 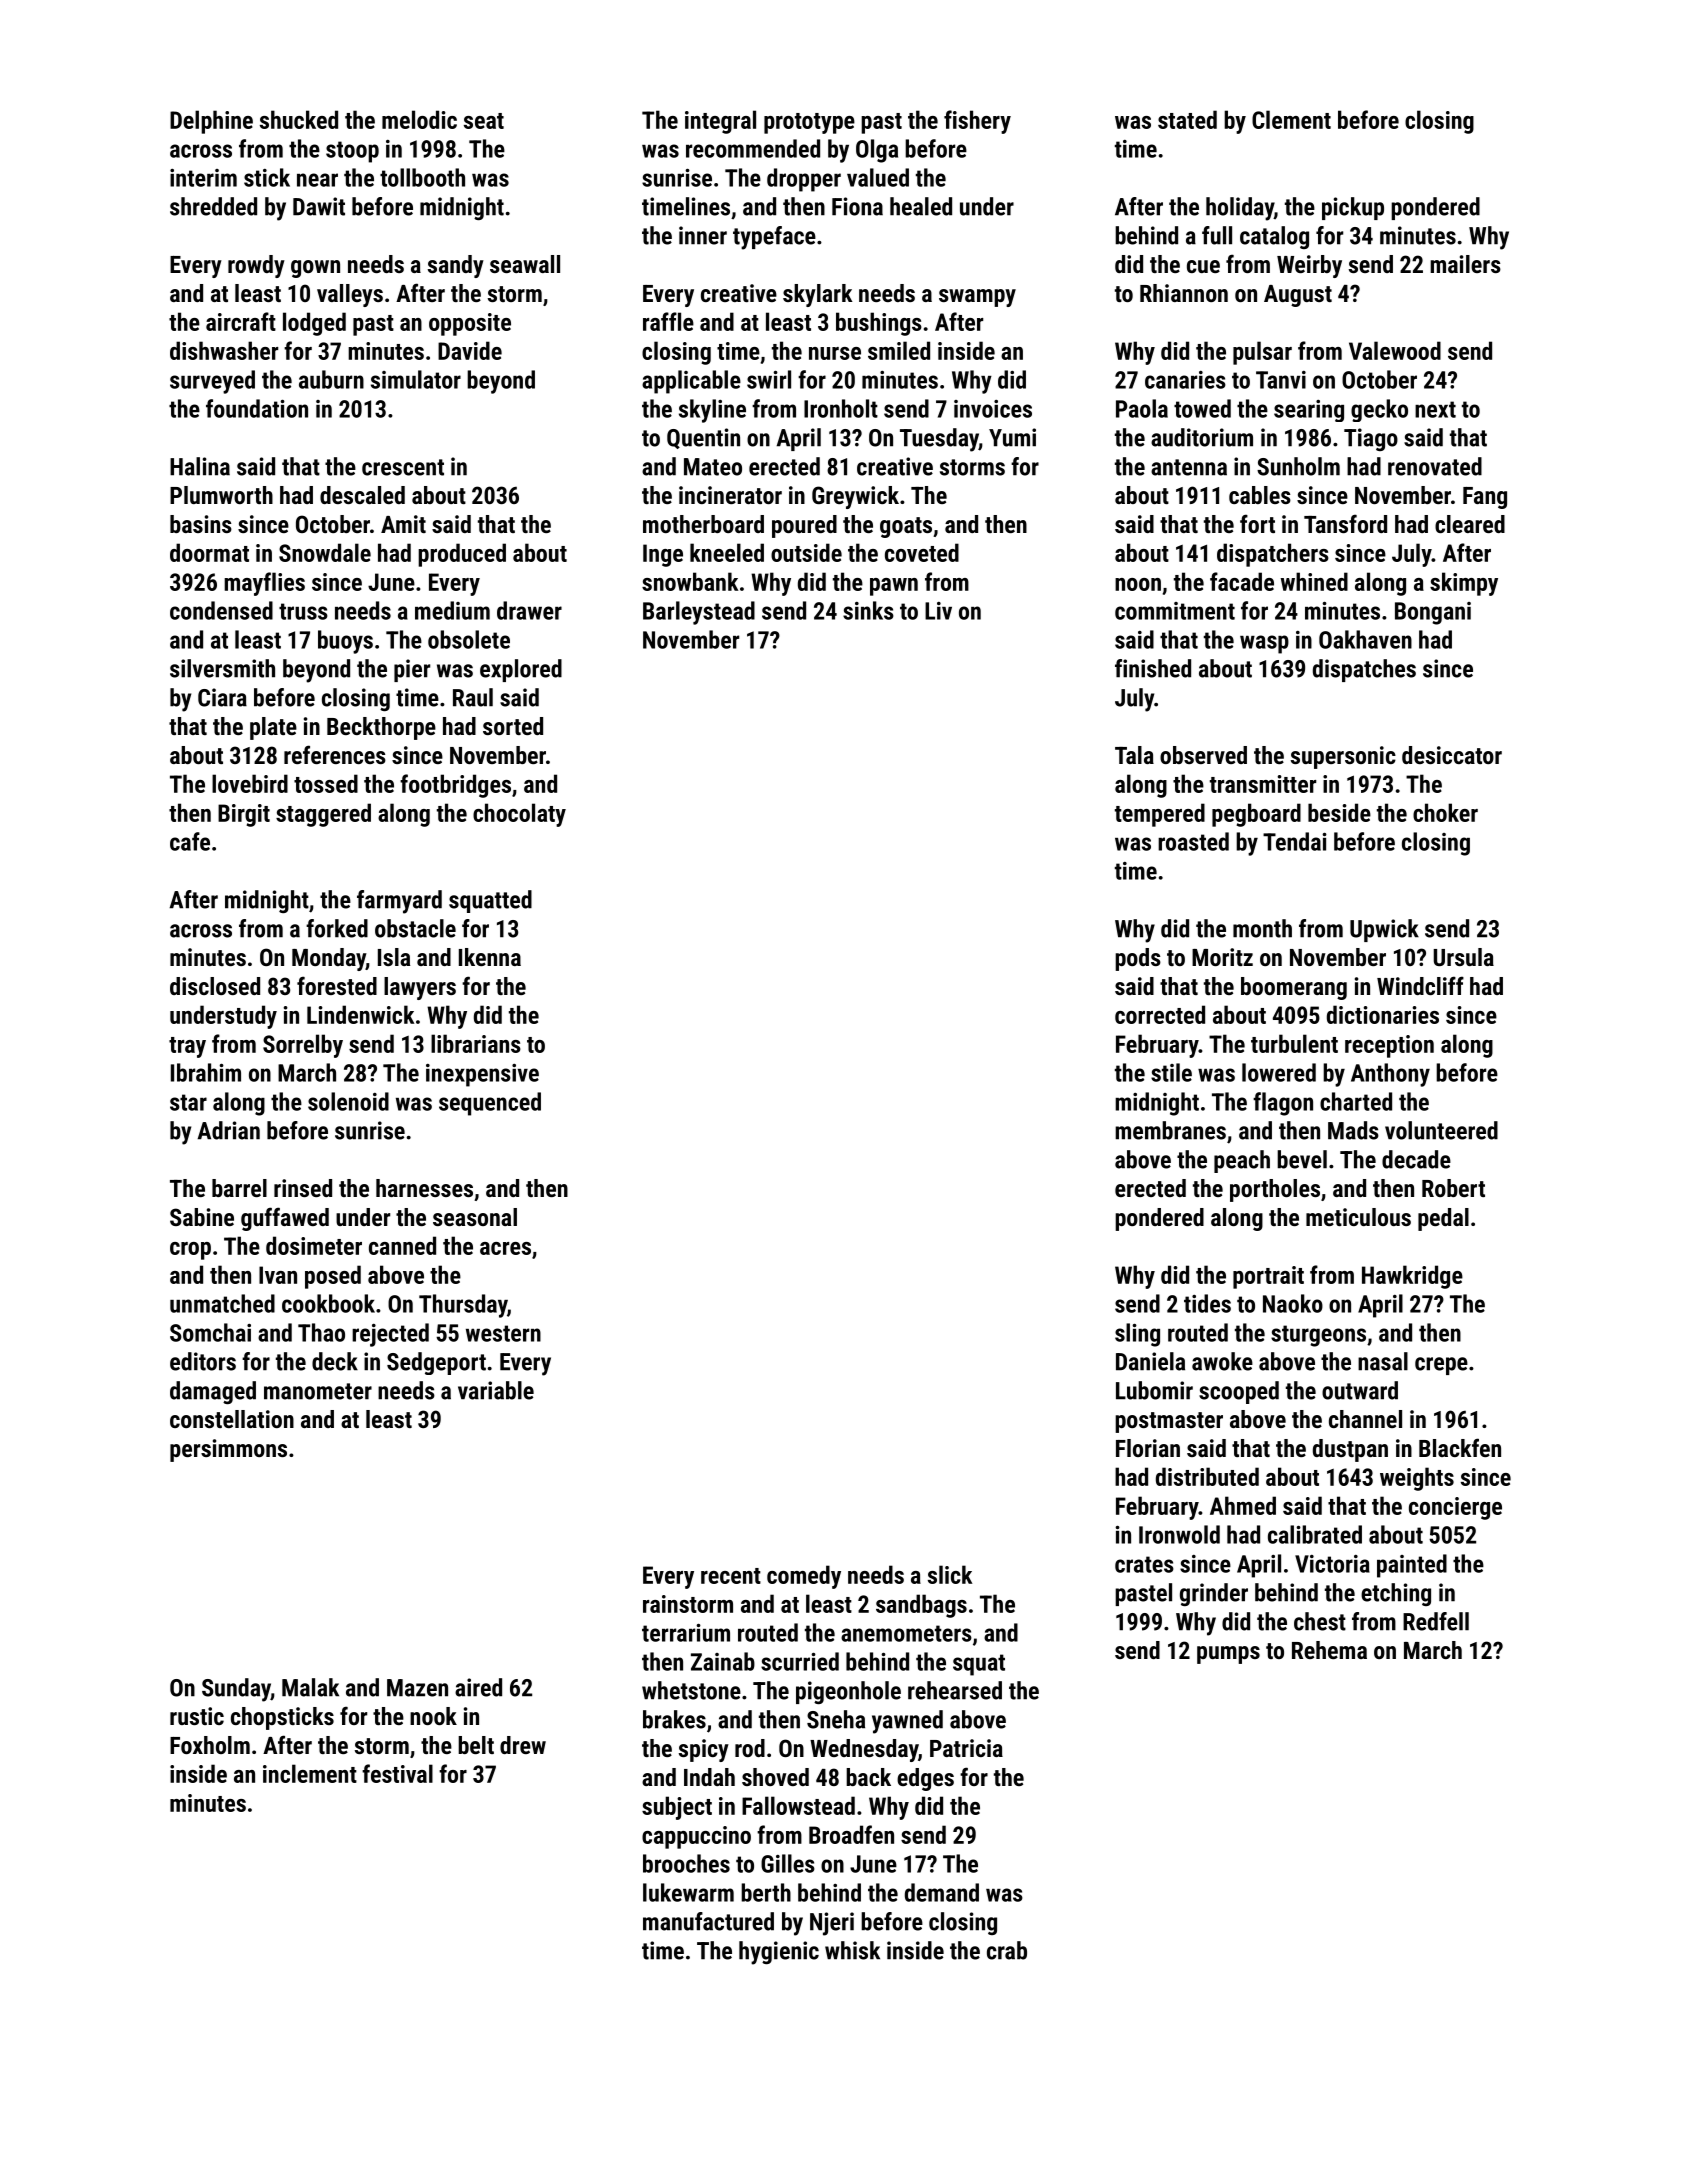 I want to click on chocolaty, so click(x=519, y=815).
